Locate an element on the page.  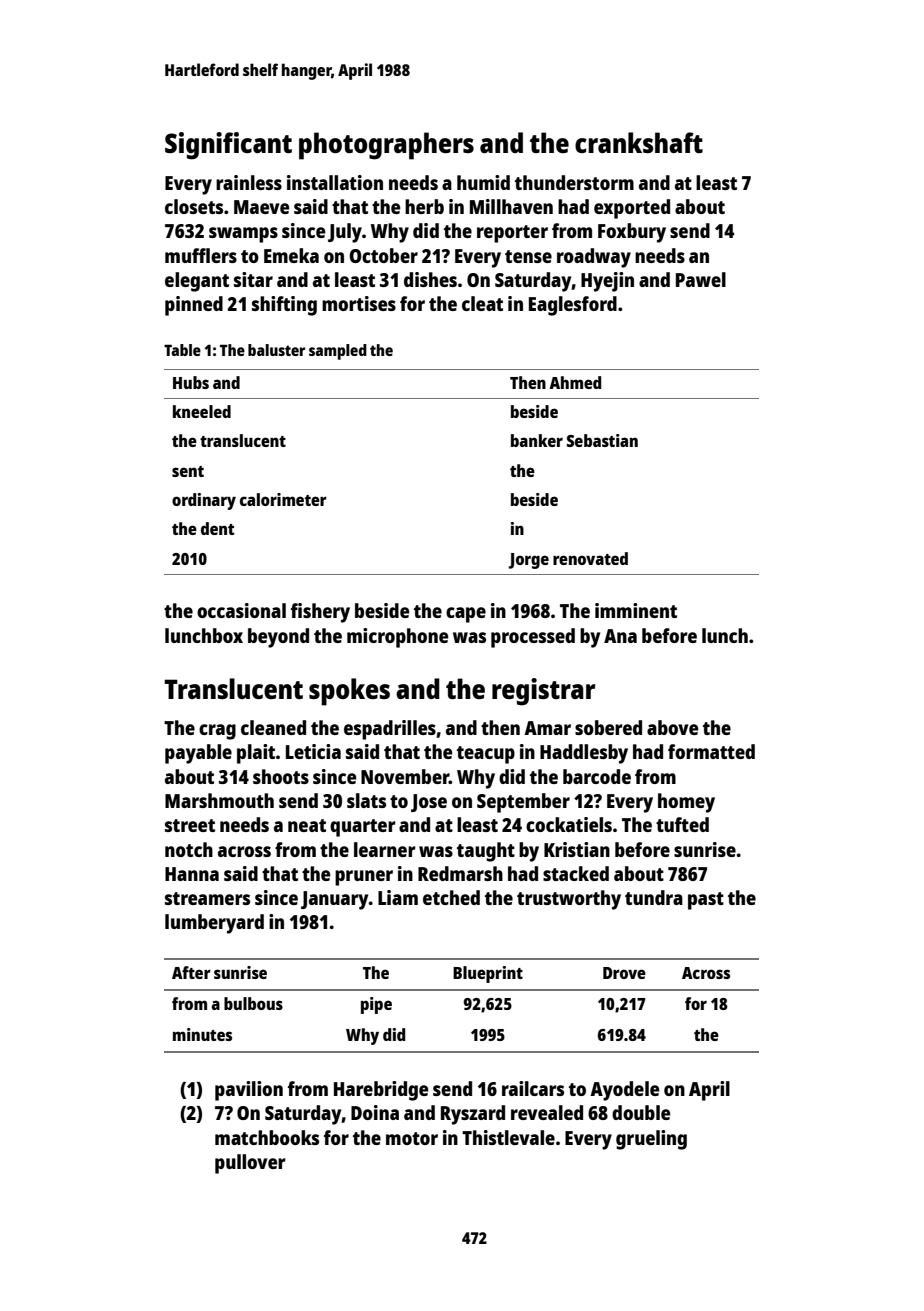
thunderstorm is located at coordinates (574, 182).
